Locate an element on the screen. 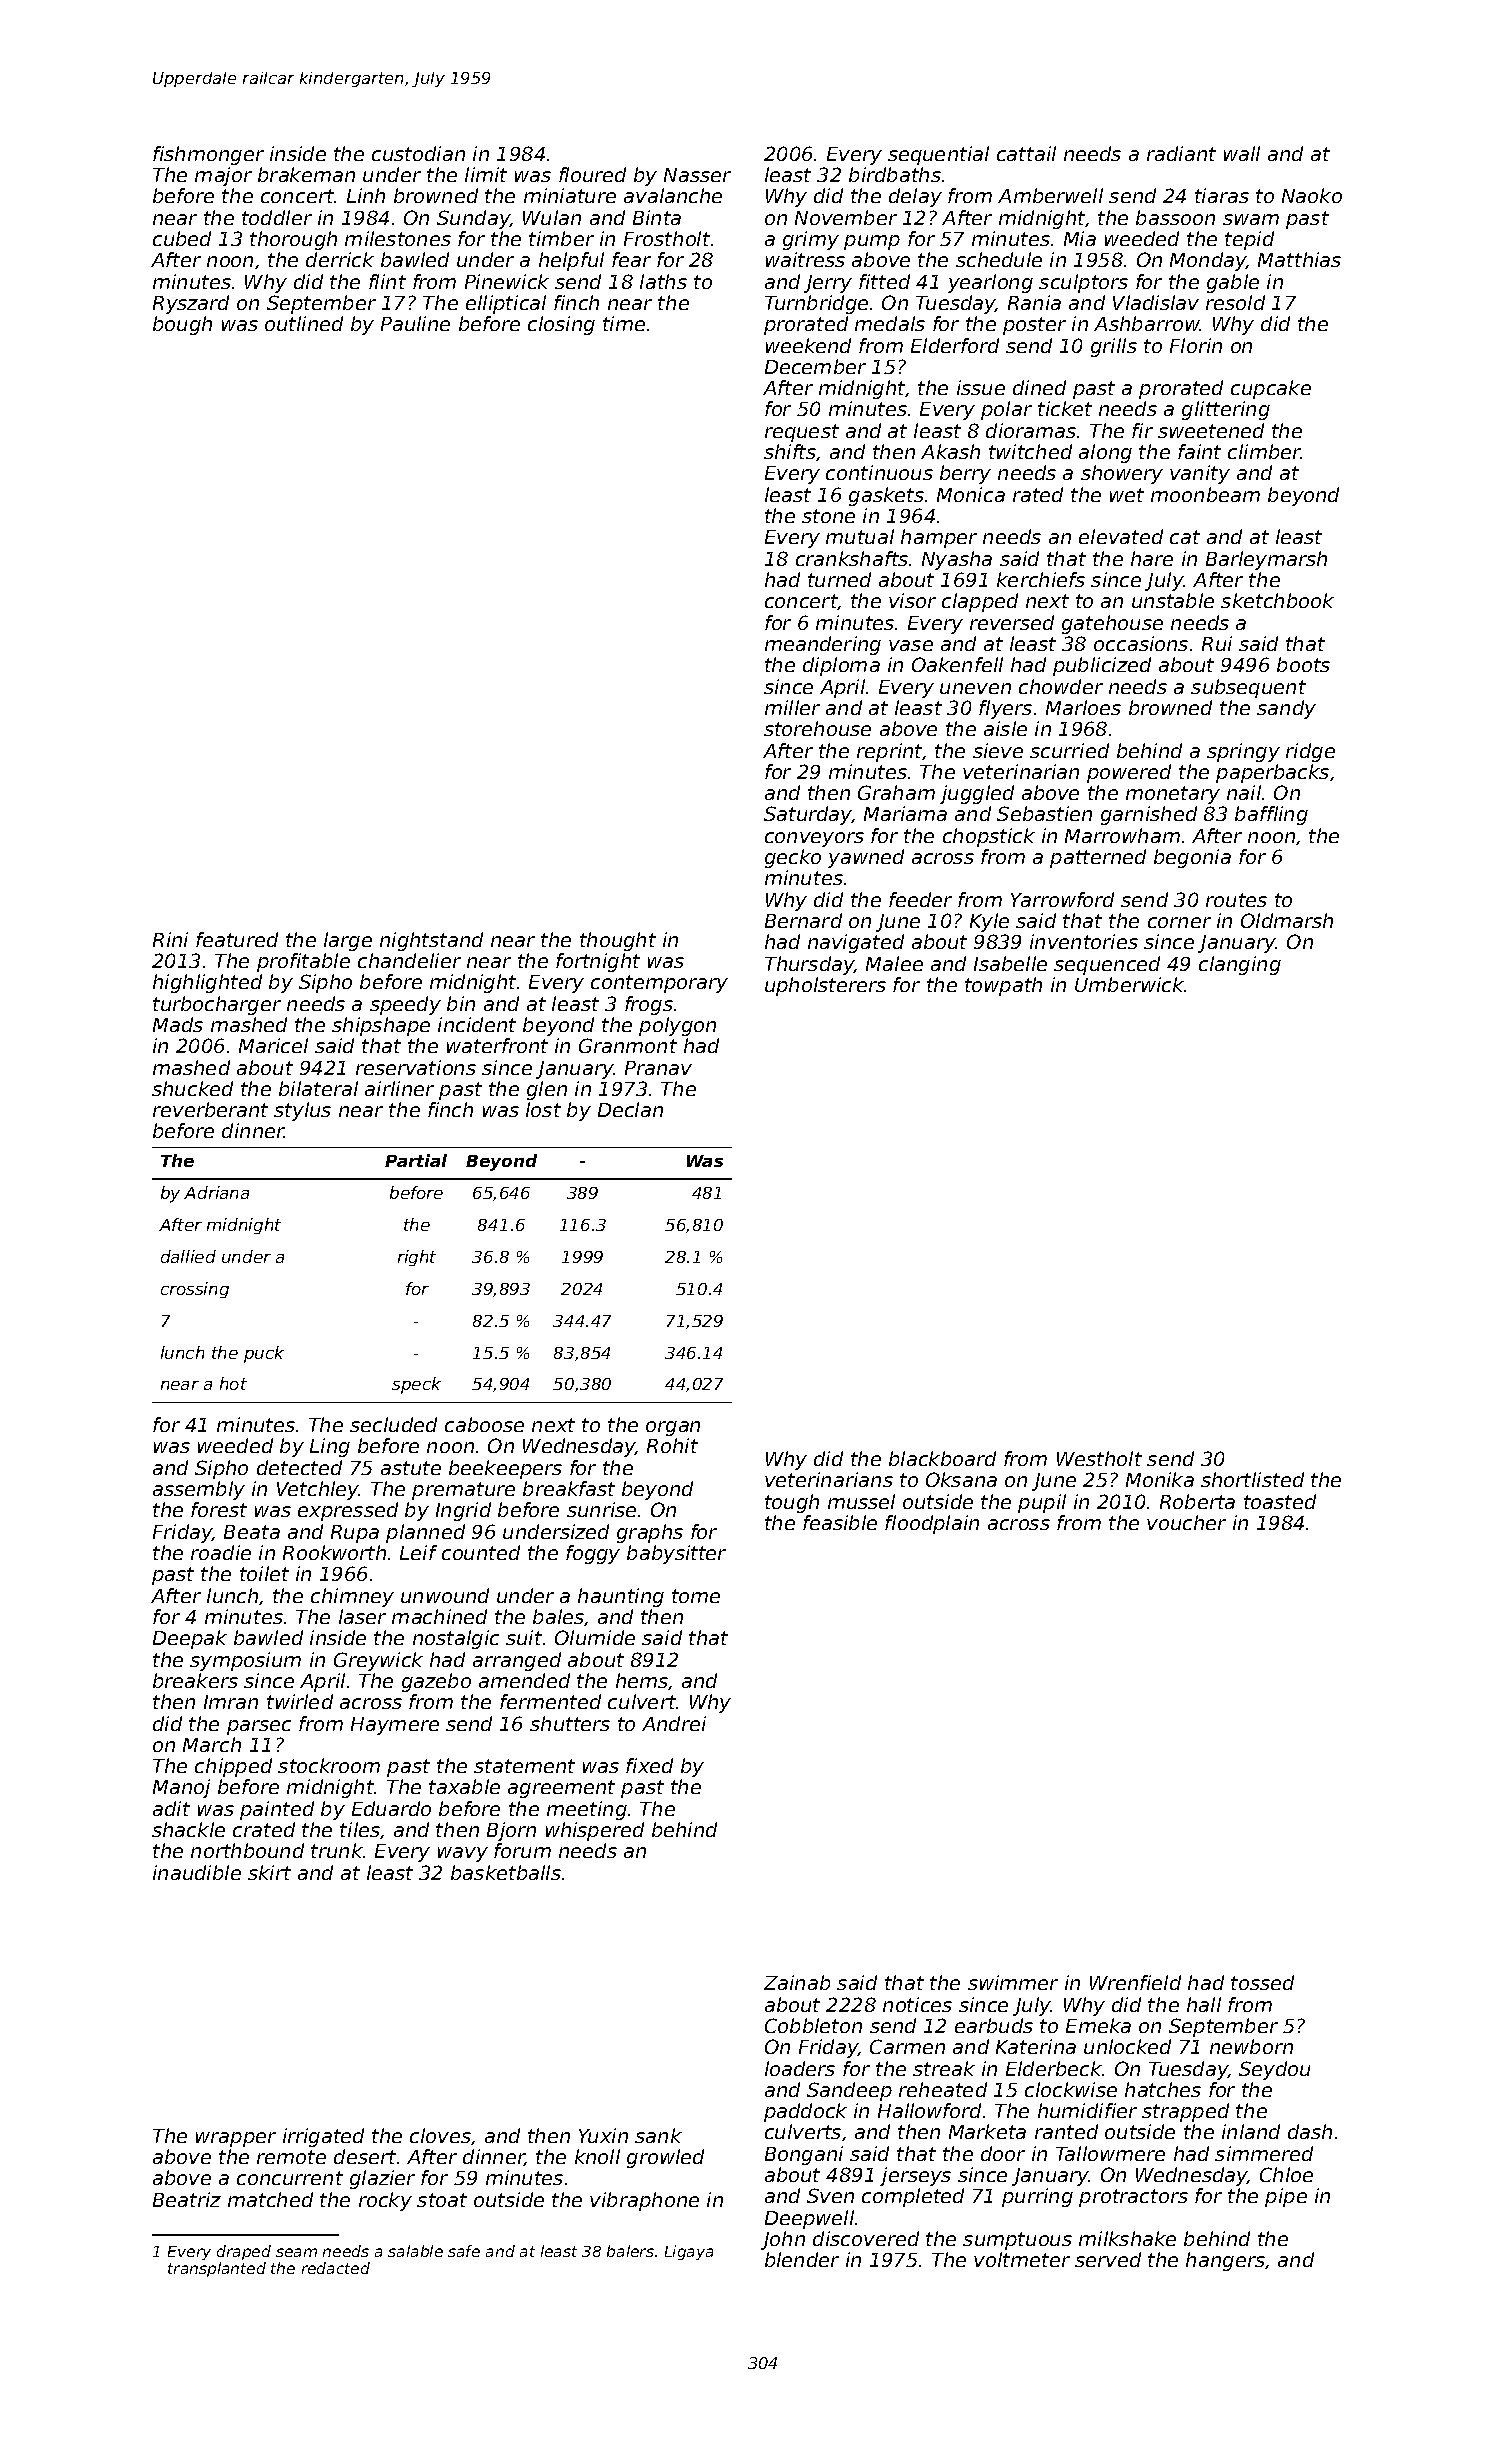 This screenshot has height=2464, width=1496. gecko is located at coordinates (793, 858).
